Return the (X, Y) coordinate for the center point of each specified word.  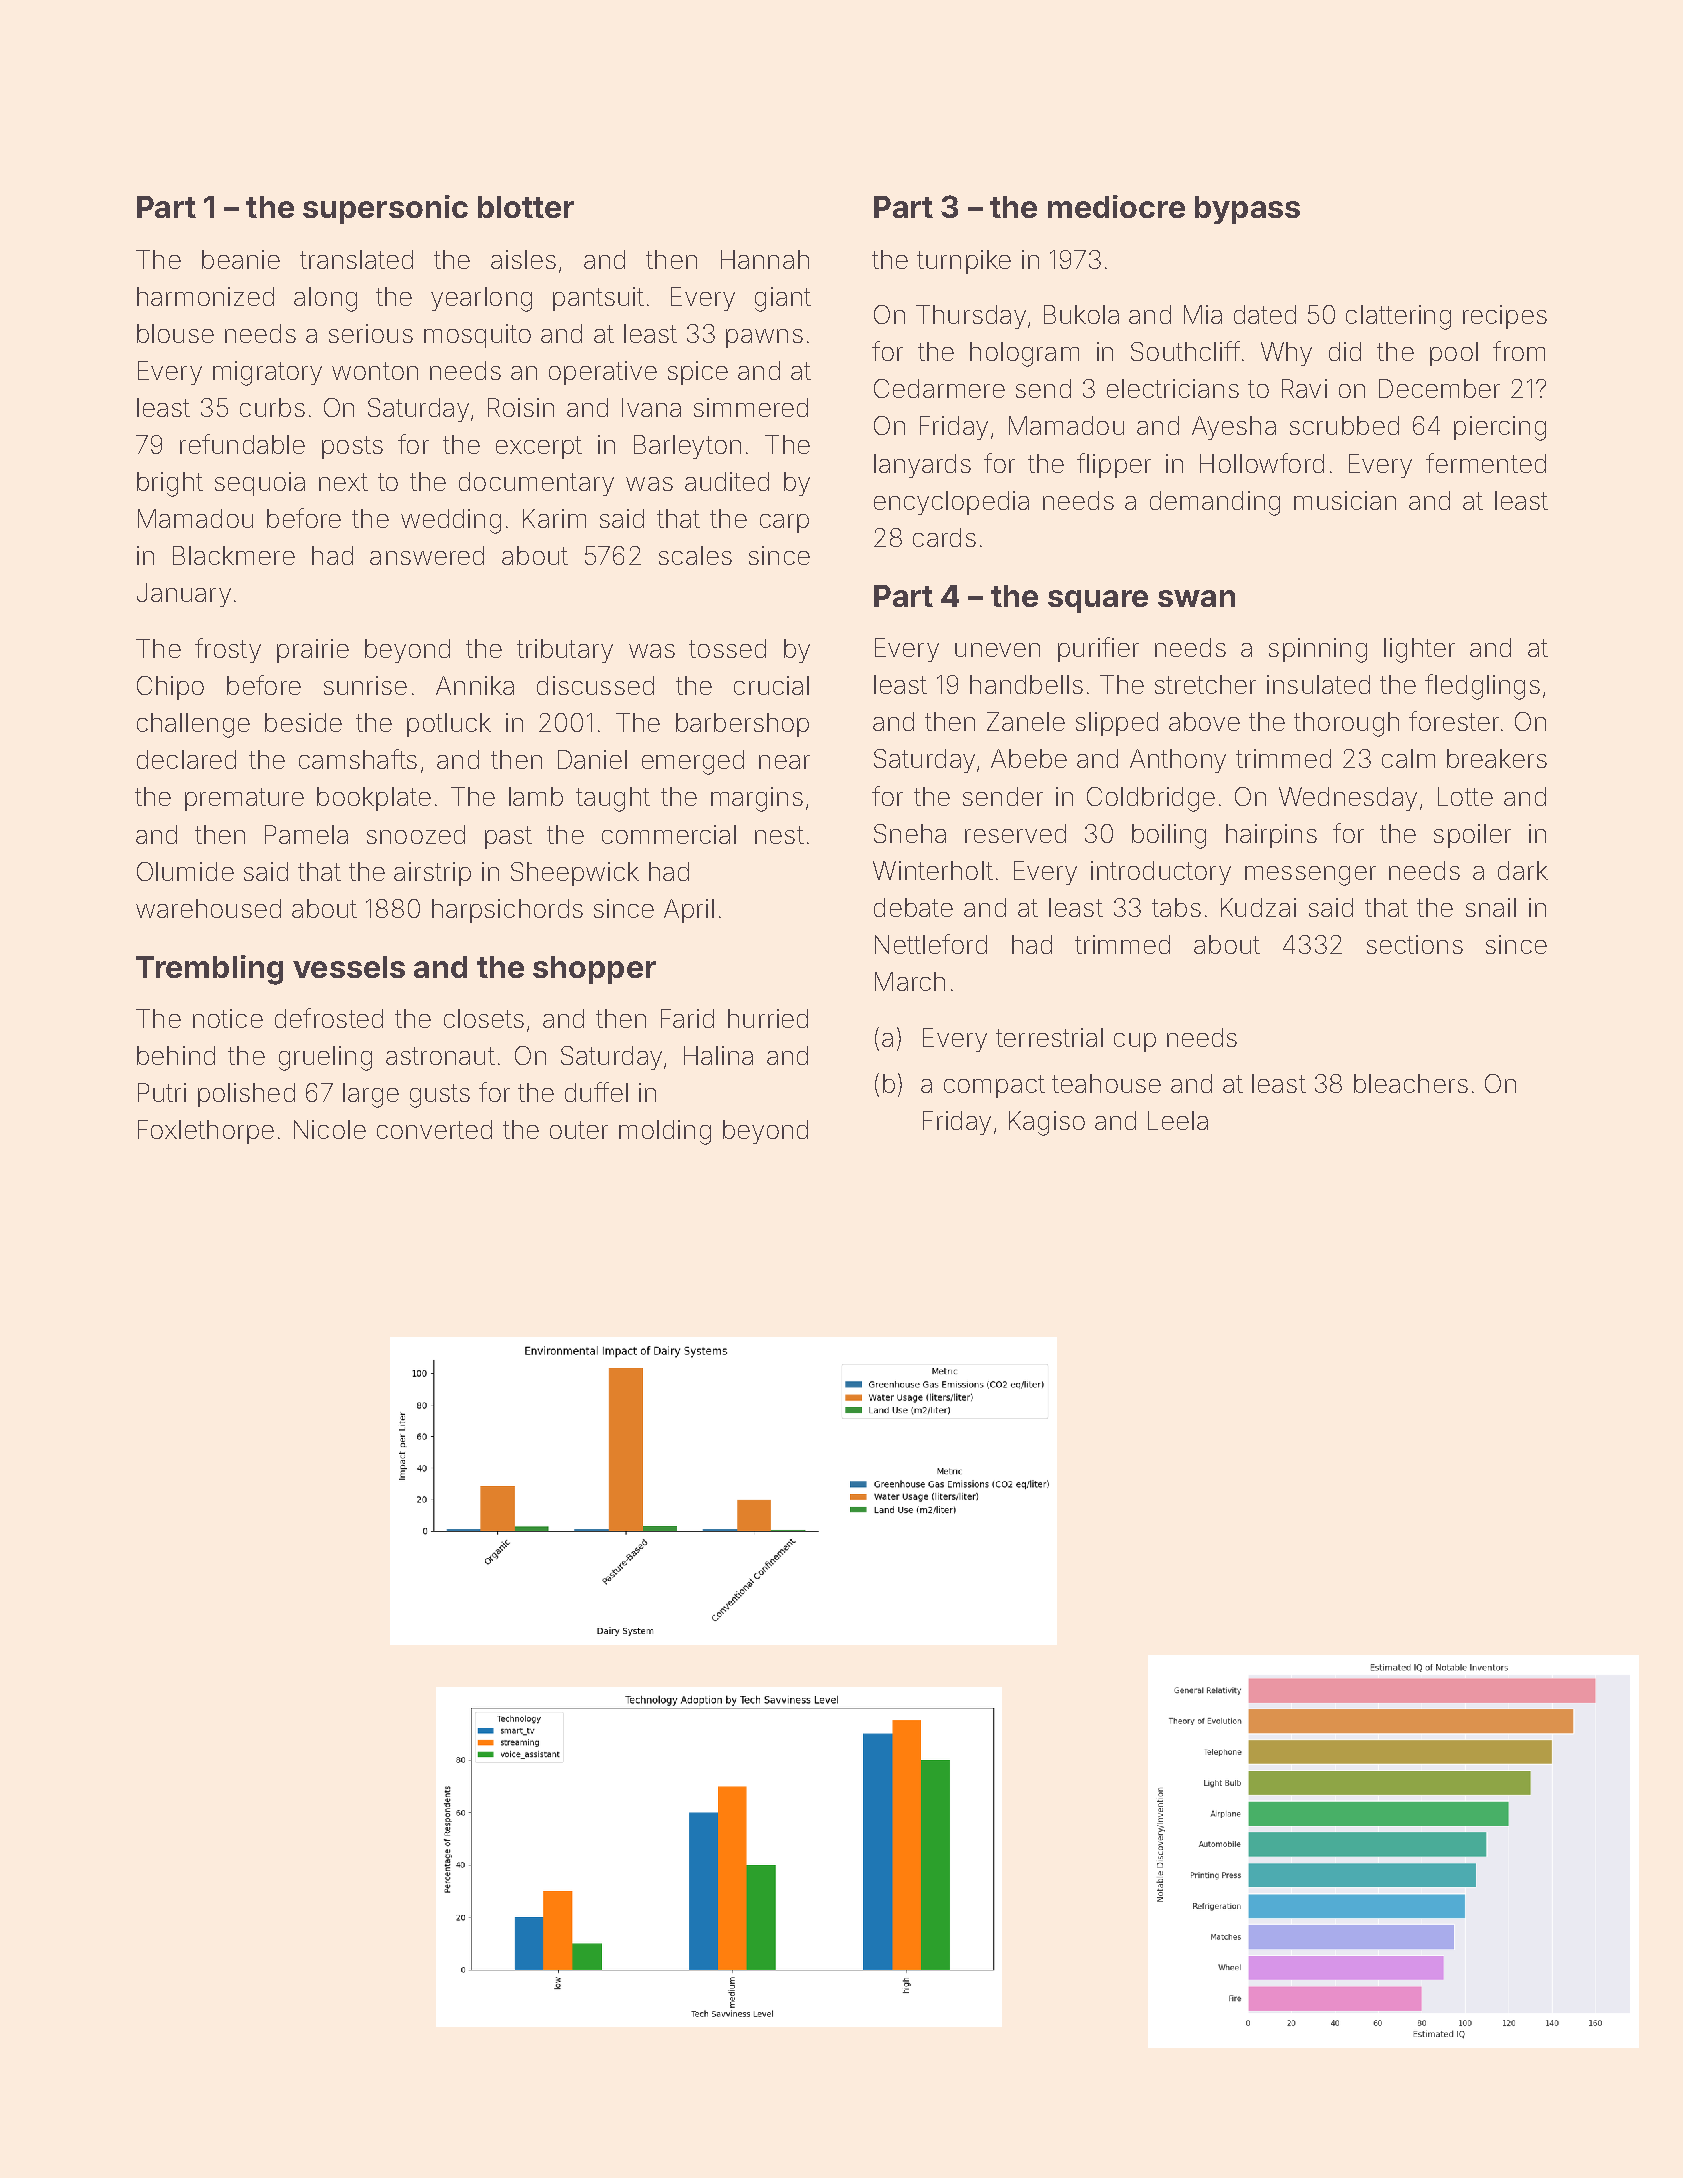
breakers (1497, 758)
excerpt (539, 447)
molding (665, 1132)
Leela (1178, 1120)
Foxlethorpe (206, 1132)
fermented (1486, 463)
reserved (1015, 833)
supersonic (385, 209)
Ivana (651, 407)
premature (244, 799)
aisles (523, 259)
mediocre (1116, 206)
